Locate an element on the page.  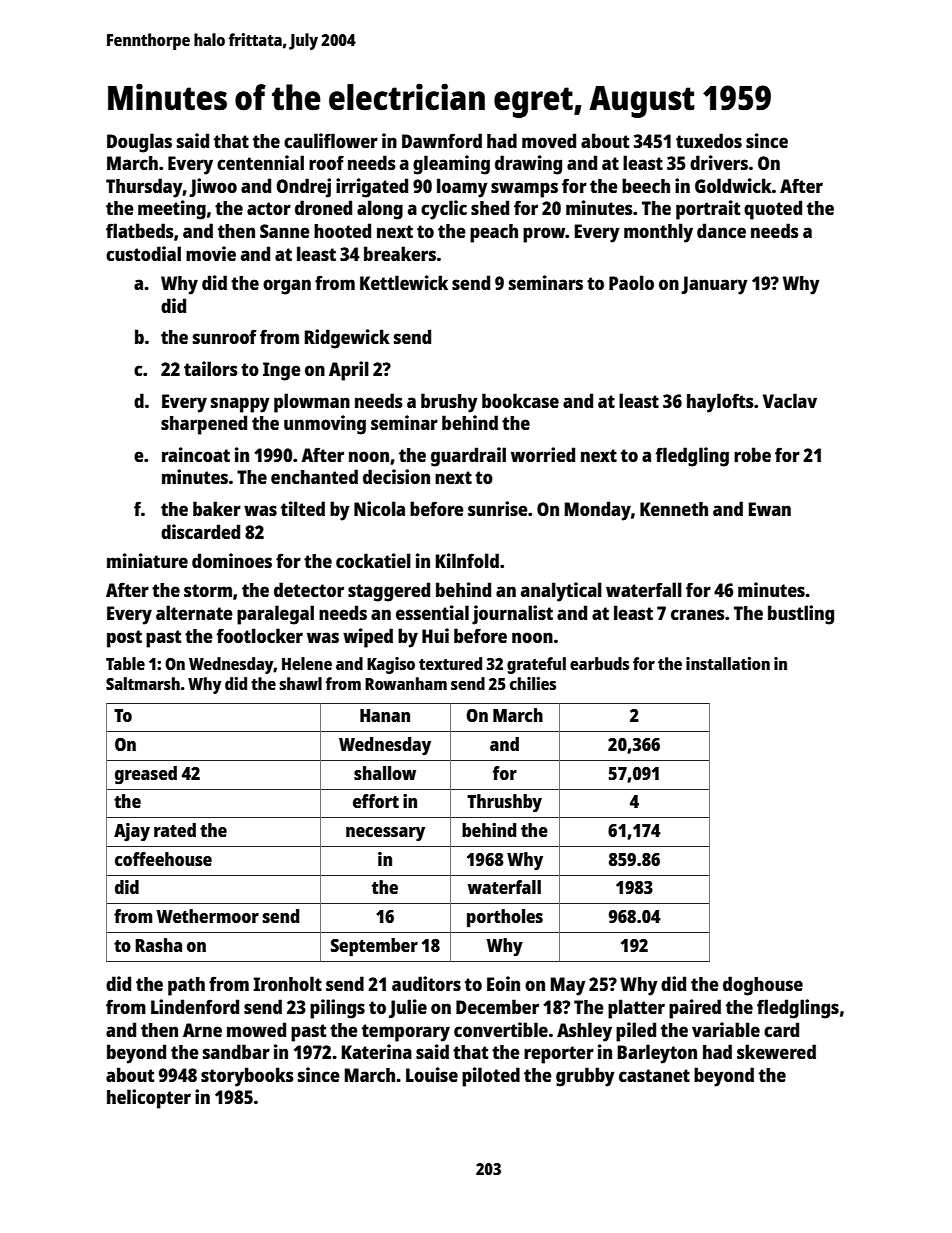
Monday is located at coordinates (598, 511).
